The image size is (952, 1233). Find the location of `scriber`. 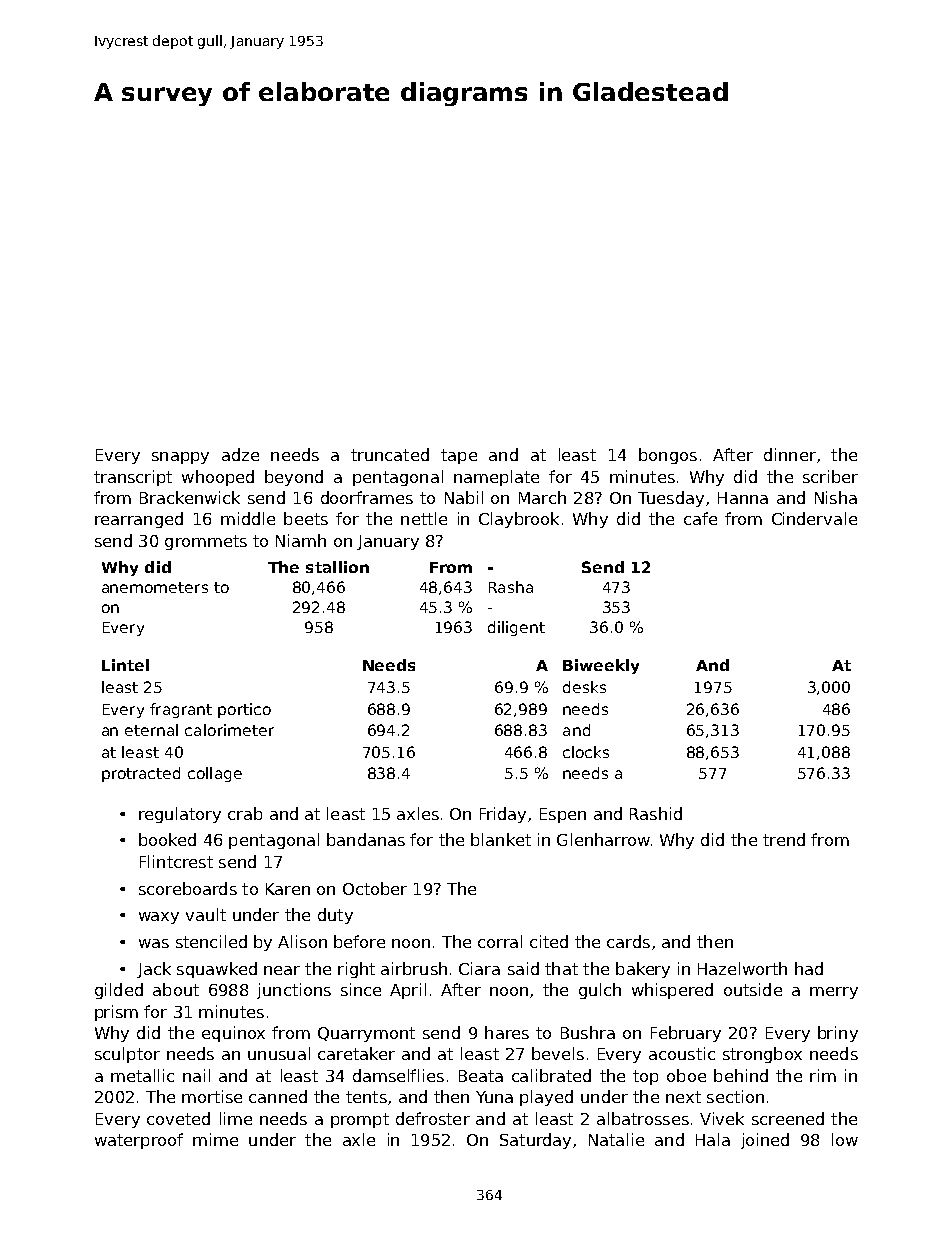

scriber is located at coordinates (830, 476).
